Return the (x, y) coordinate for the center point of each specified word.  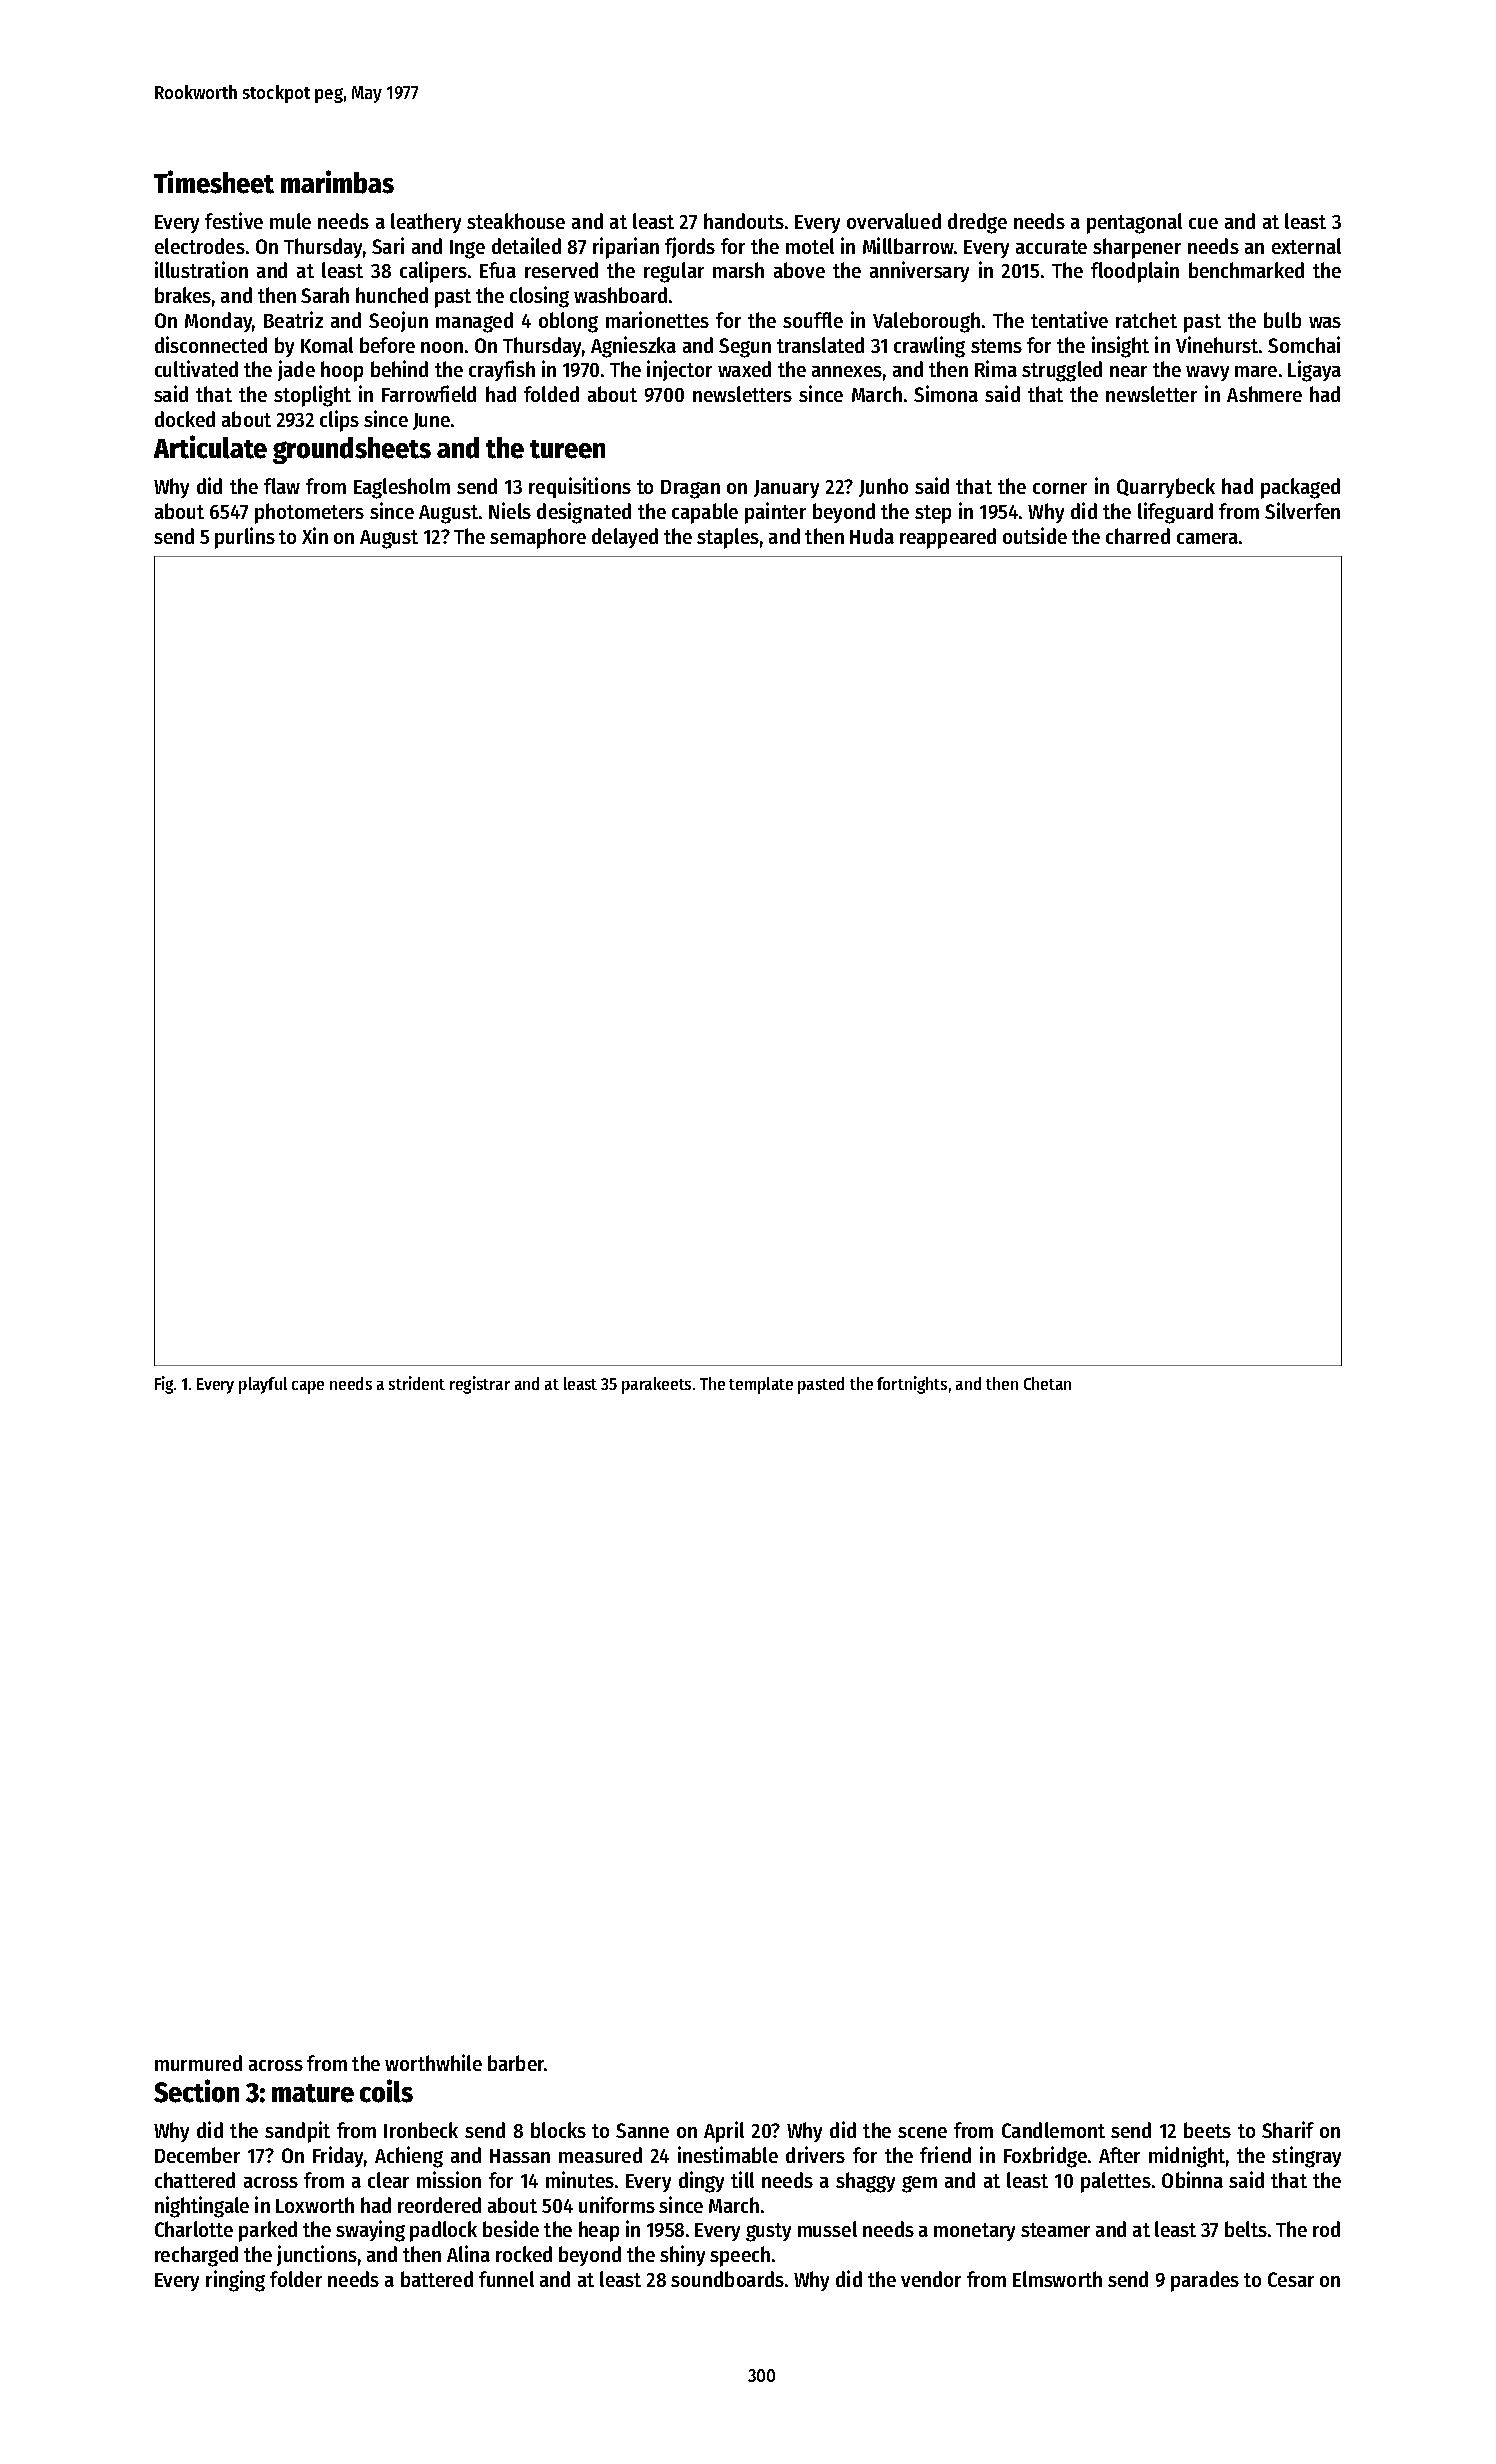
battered (437, 2279)
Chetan (1047, 1383)
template (761, 1385)
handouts (744, 221)
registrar (480, 1385)
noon (442, 347)
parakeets (656, 1385)
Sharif (1288, 2129)
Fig (164, 1385)
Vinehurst (1217, 344)
